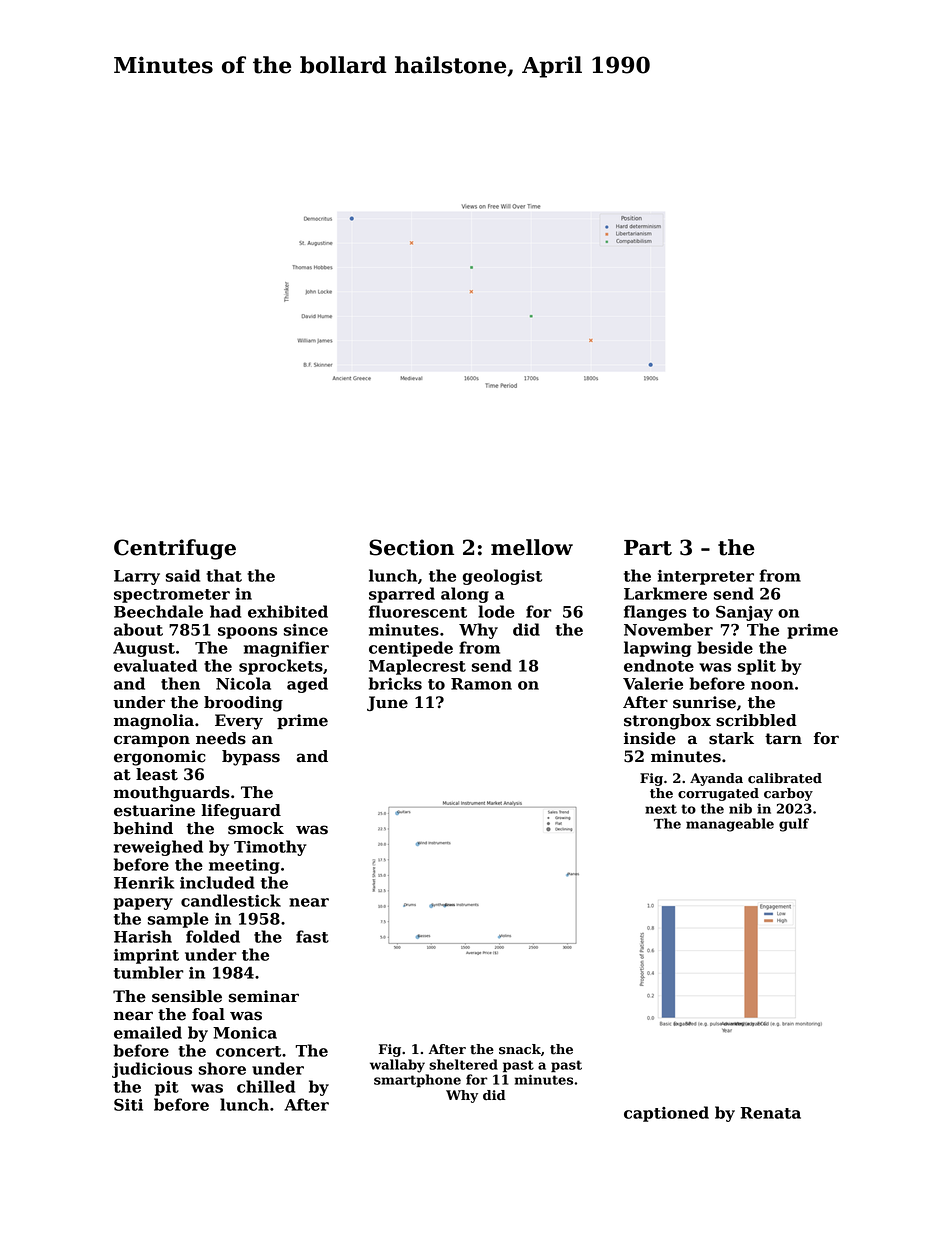 The height and width of the screenshot is (1233, 952). I want to click on sheltered, so click(463, 1064).
